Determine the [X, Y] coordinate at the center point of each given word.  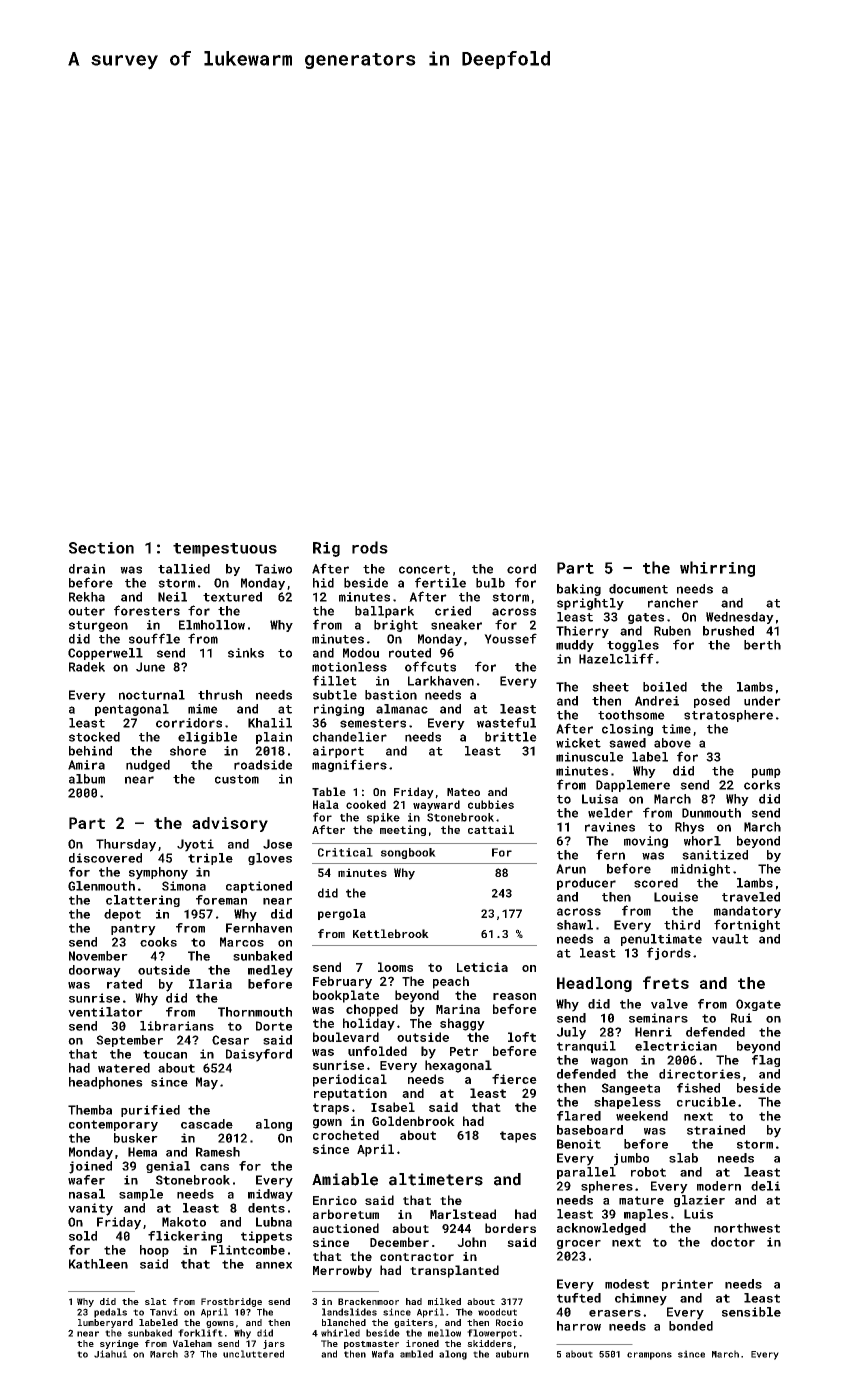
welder [610, 813]
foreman [221, 900]
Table [329, 791]
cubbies [491, 804]
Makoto [184, 1222]
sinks [246, 653]
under [762, 701]
